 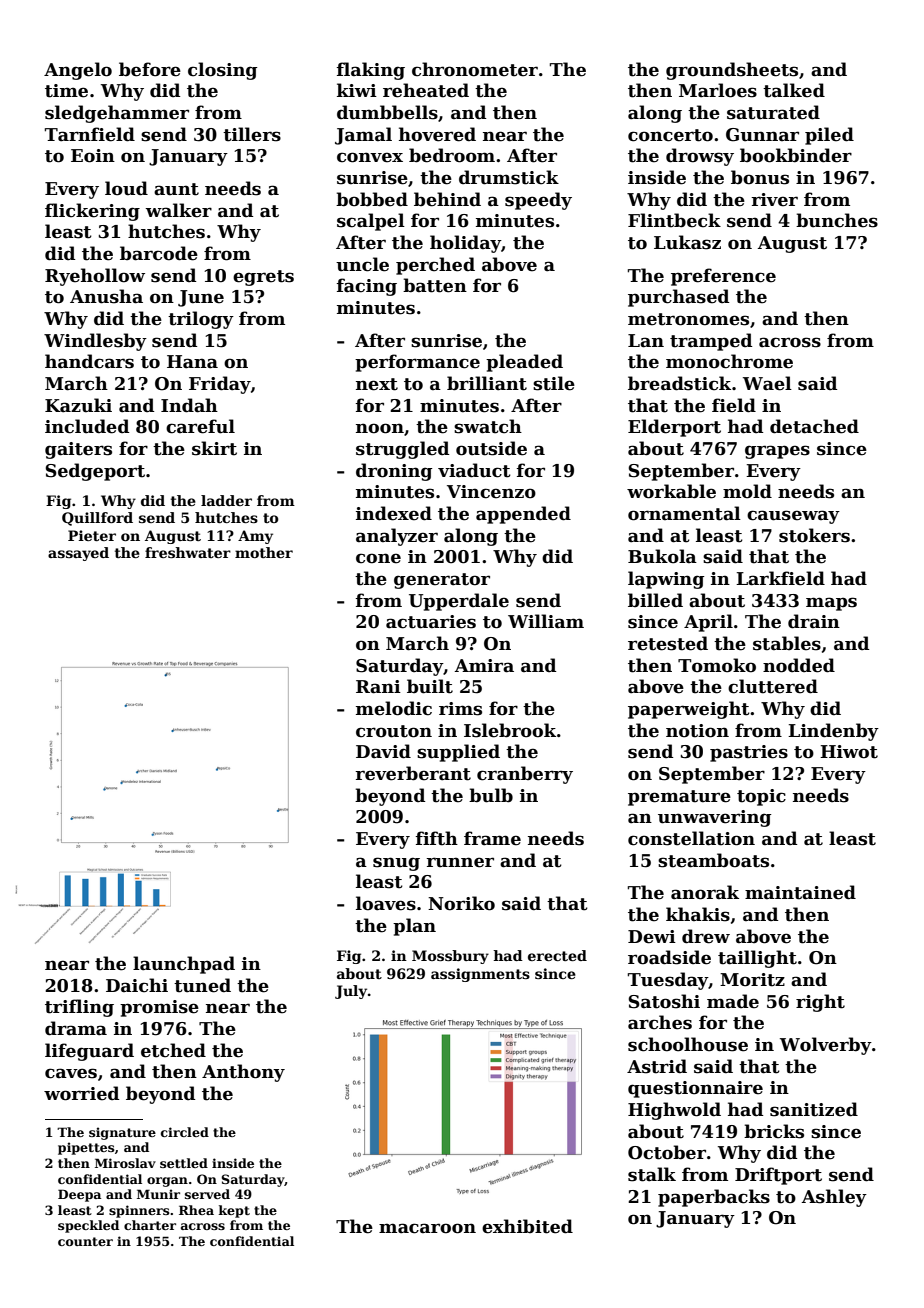 I want to click on Ashley, so click(x=834, y=1198).
